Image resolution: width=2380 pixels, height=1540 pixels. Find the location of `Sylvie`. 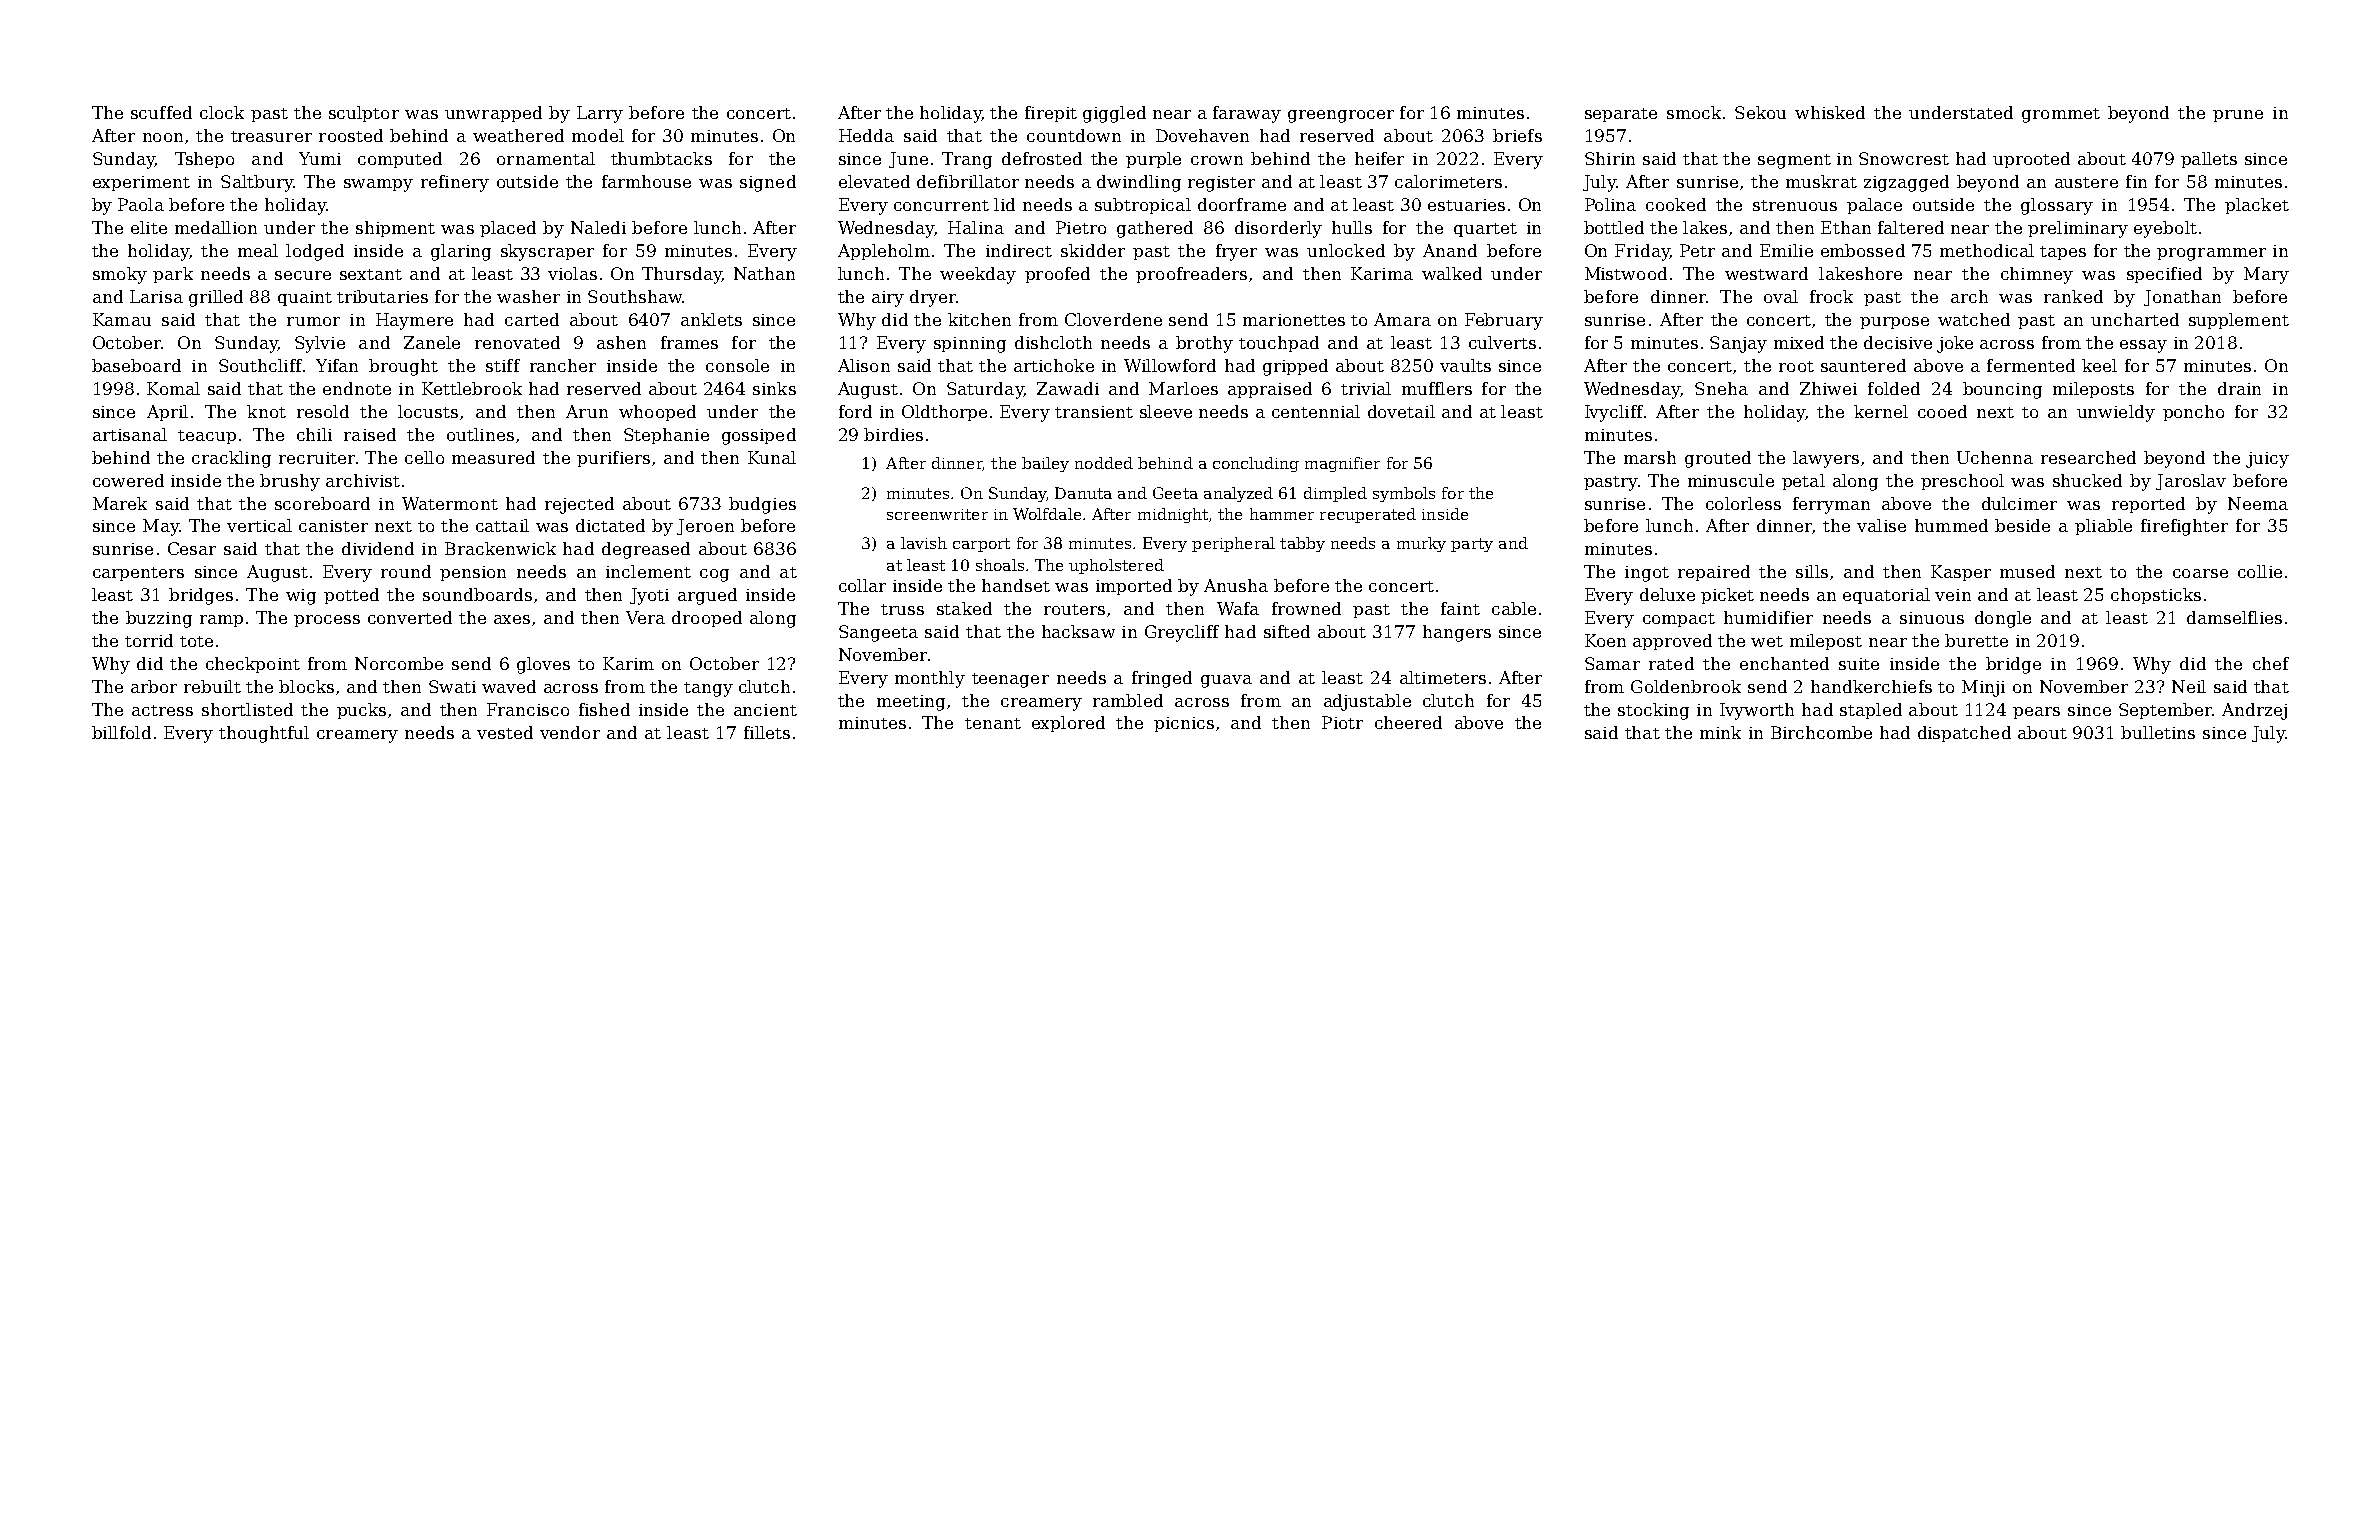

Sylvie is located at coordinates (320, 344).
